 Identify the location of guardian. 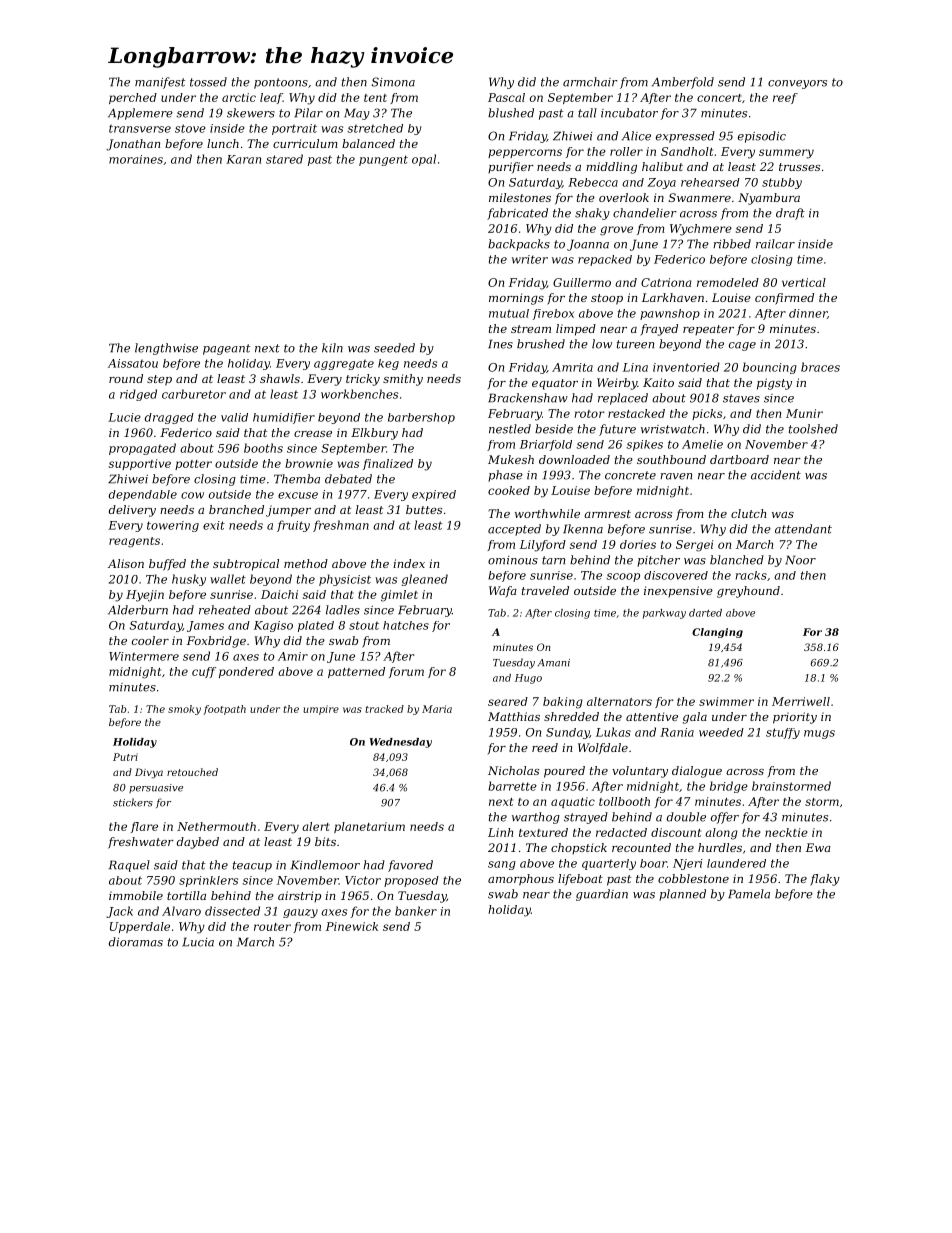
(602, 895).
